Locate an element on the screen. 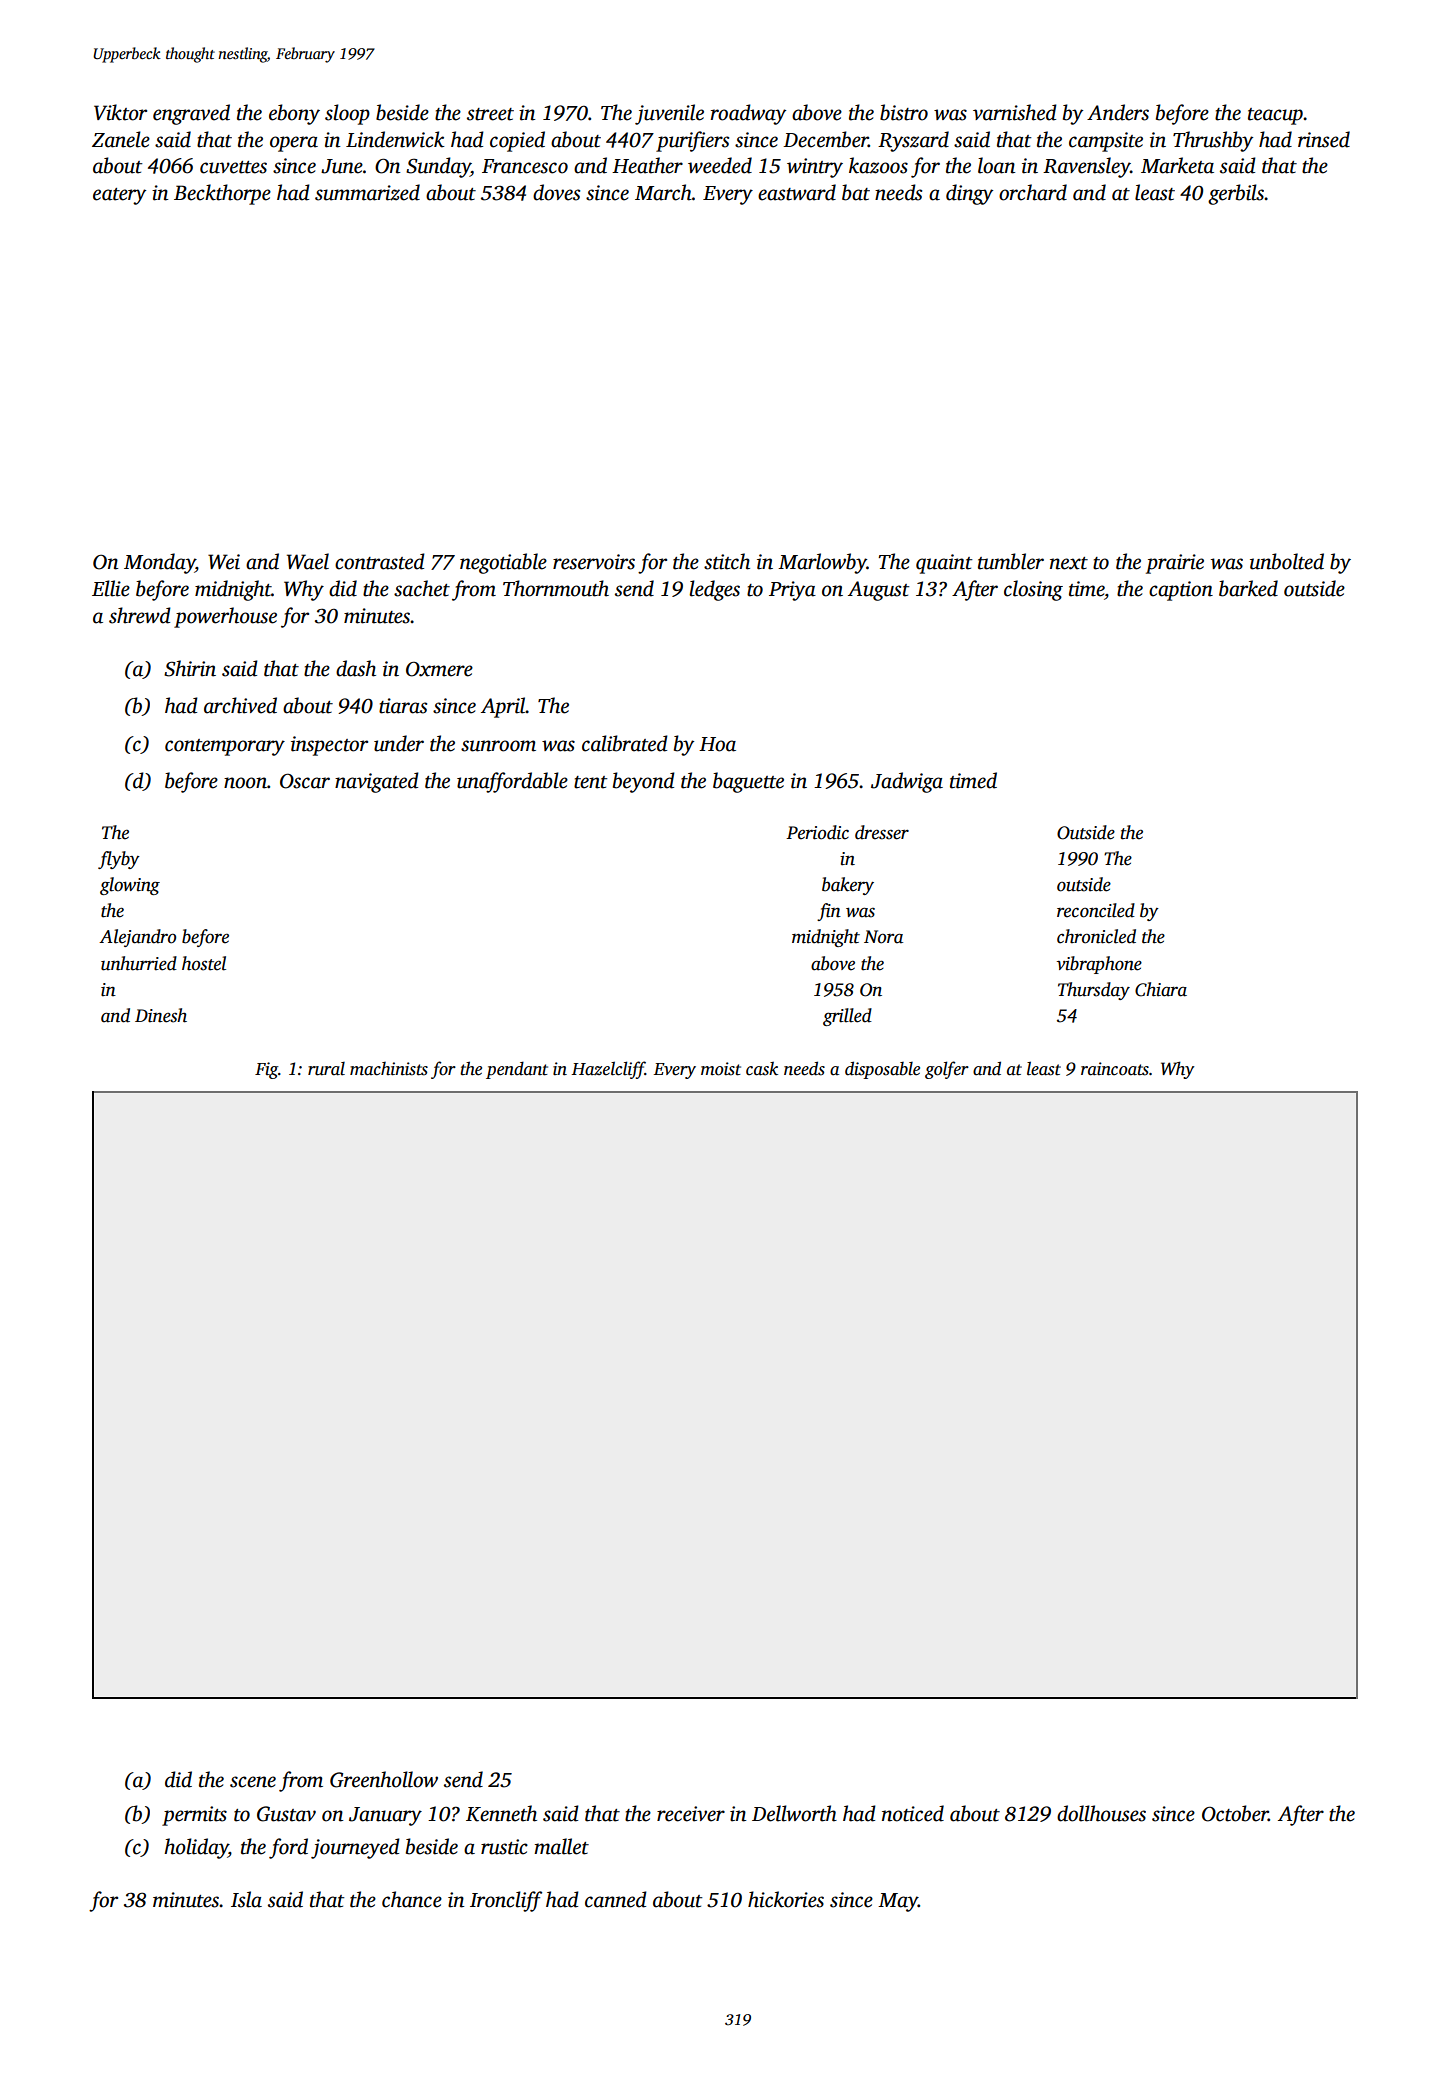 This screenshot has width=1450, height=2100. October is located at coordinates (1235, 1813).
